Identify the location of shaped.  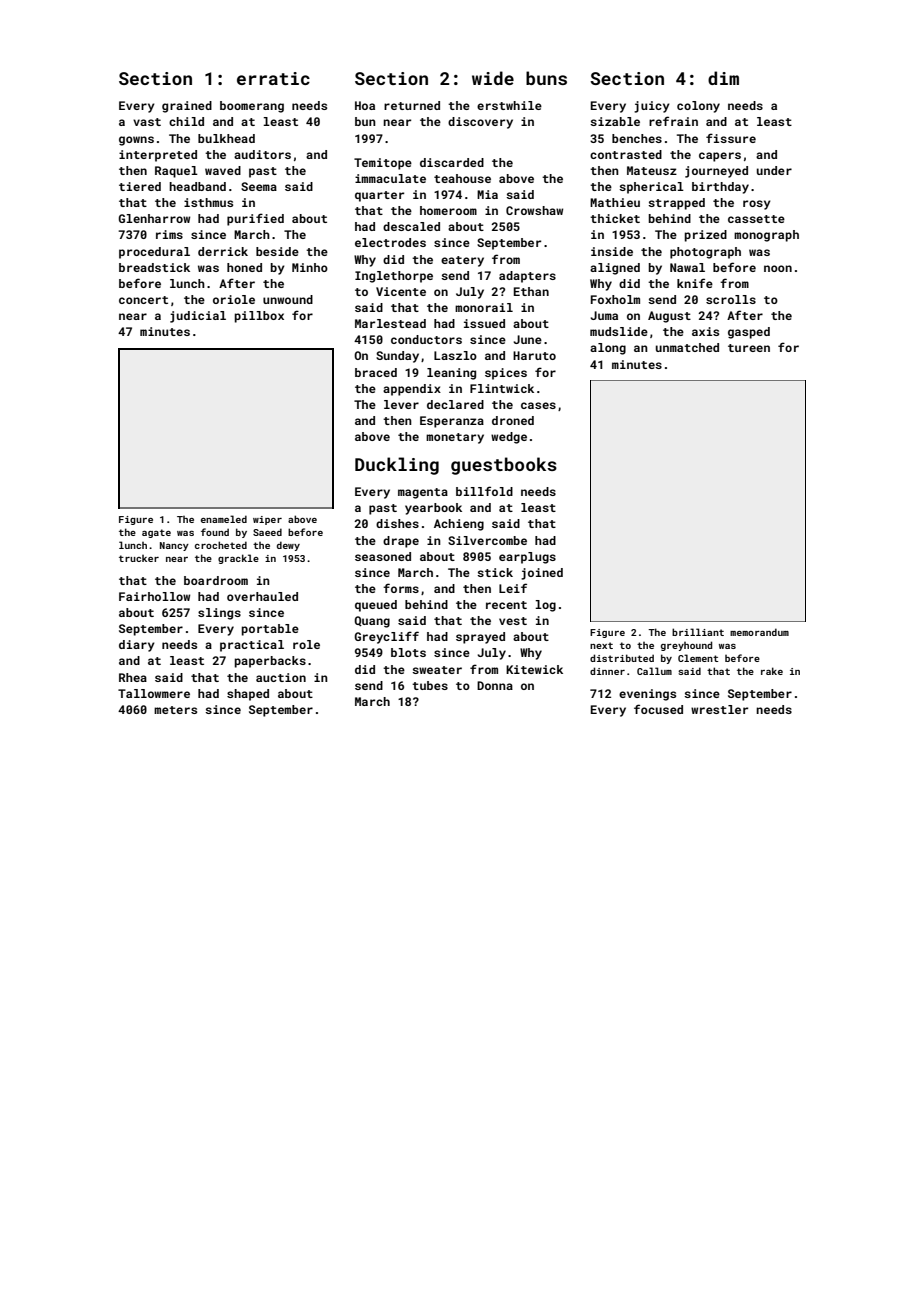
(248, 695).
